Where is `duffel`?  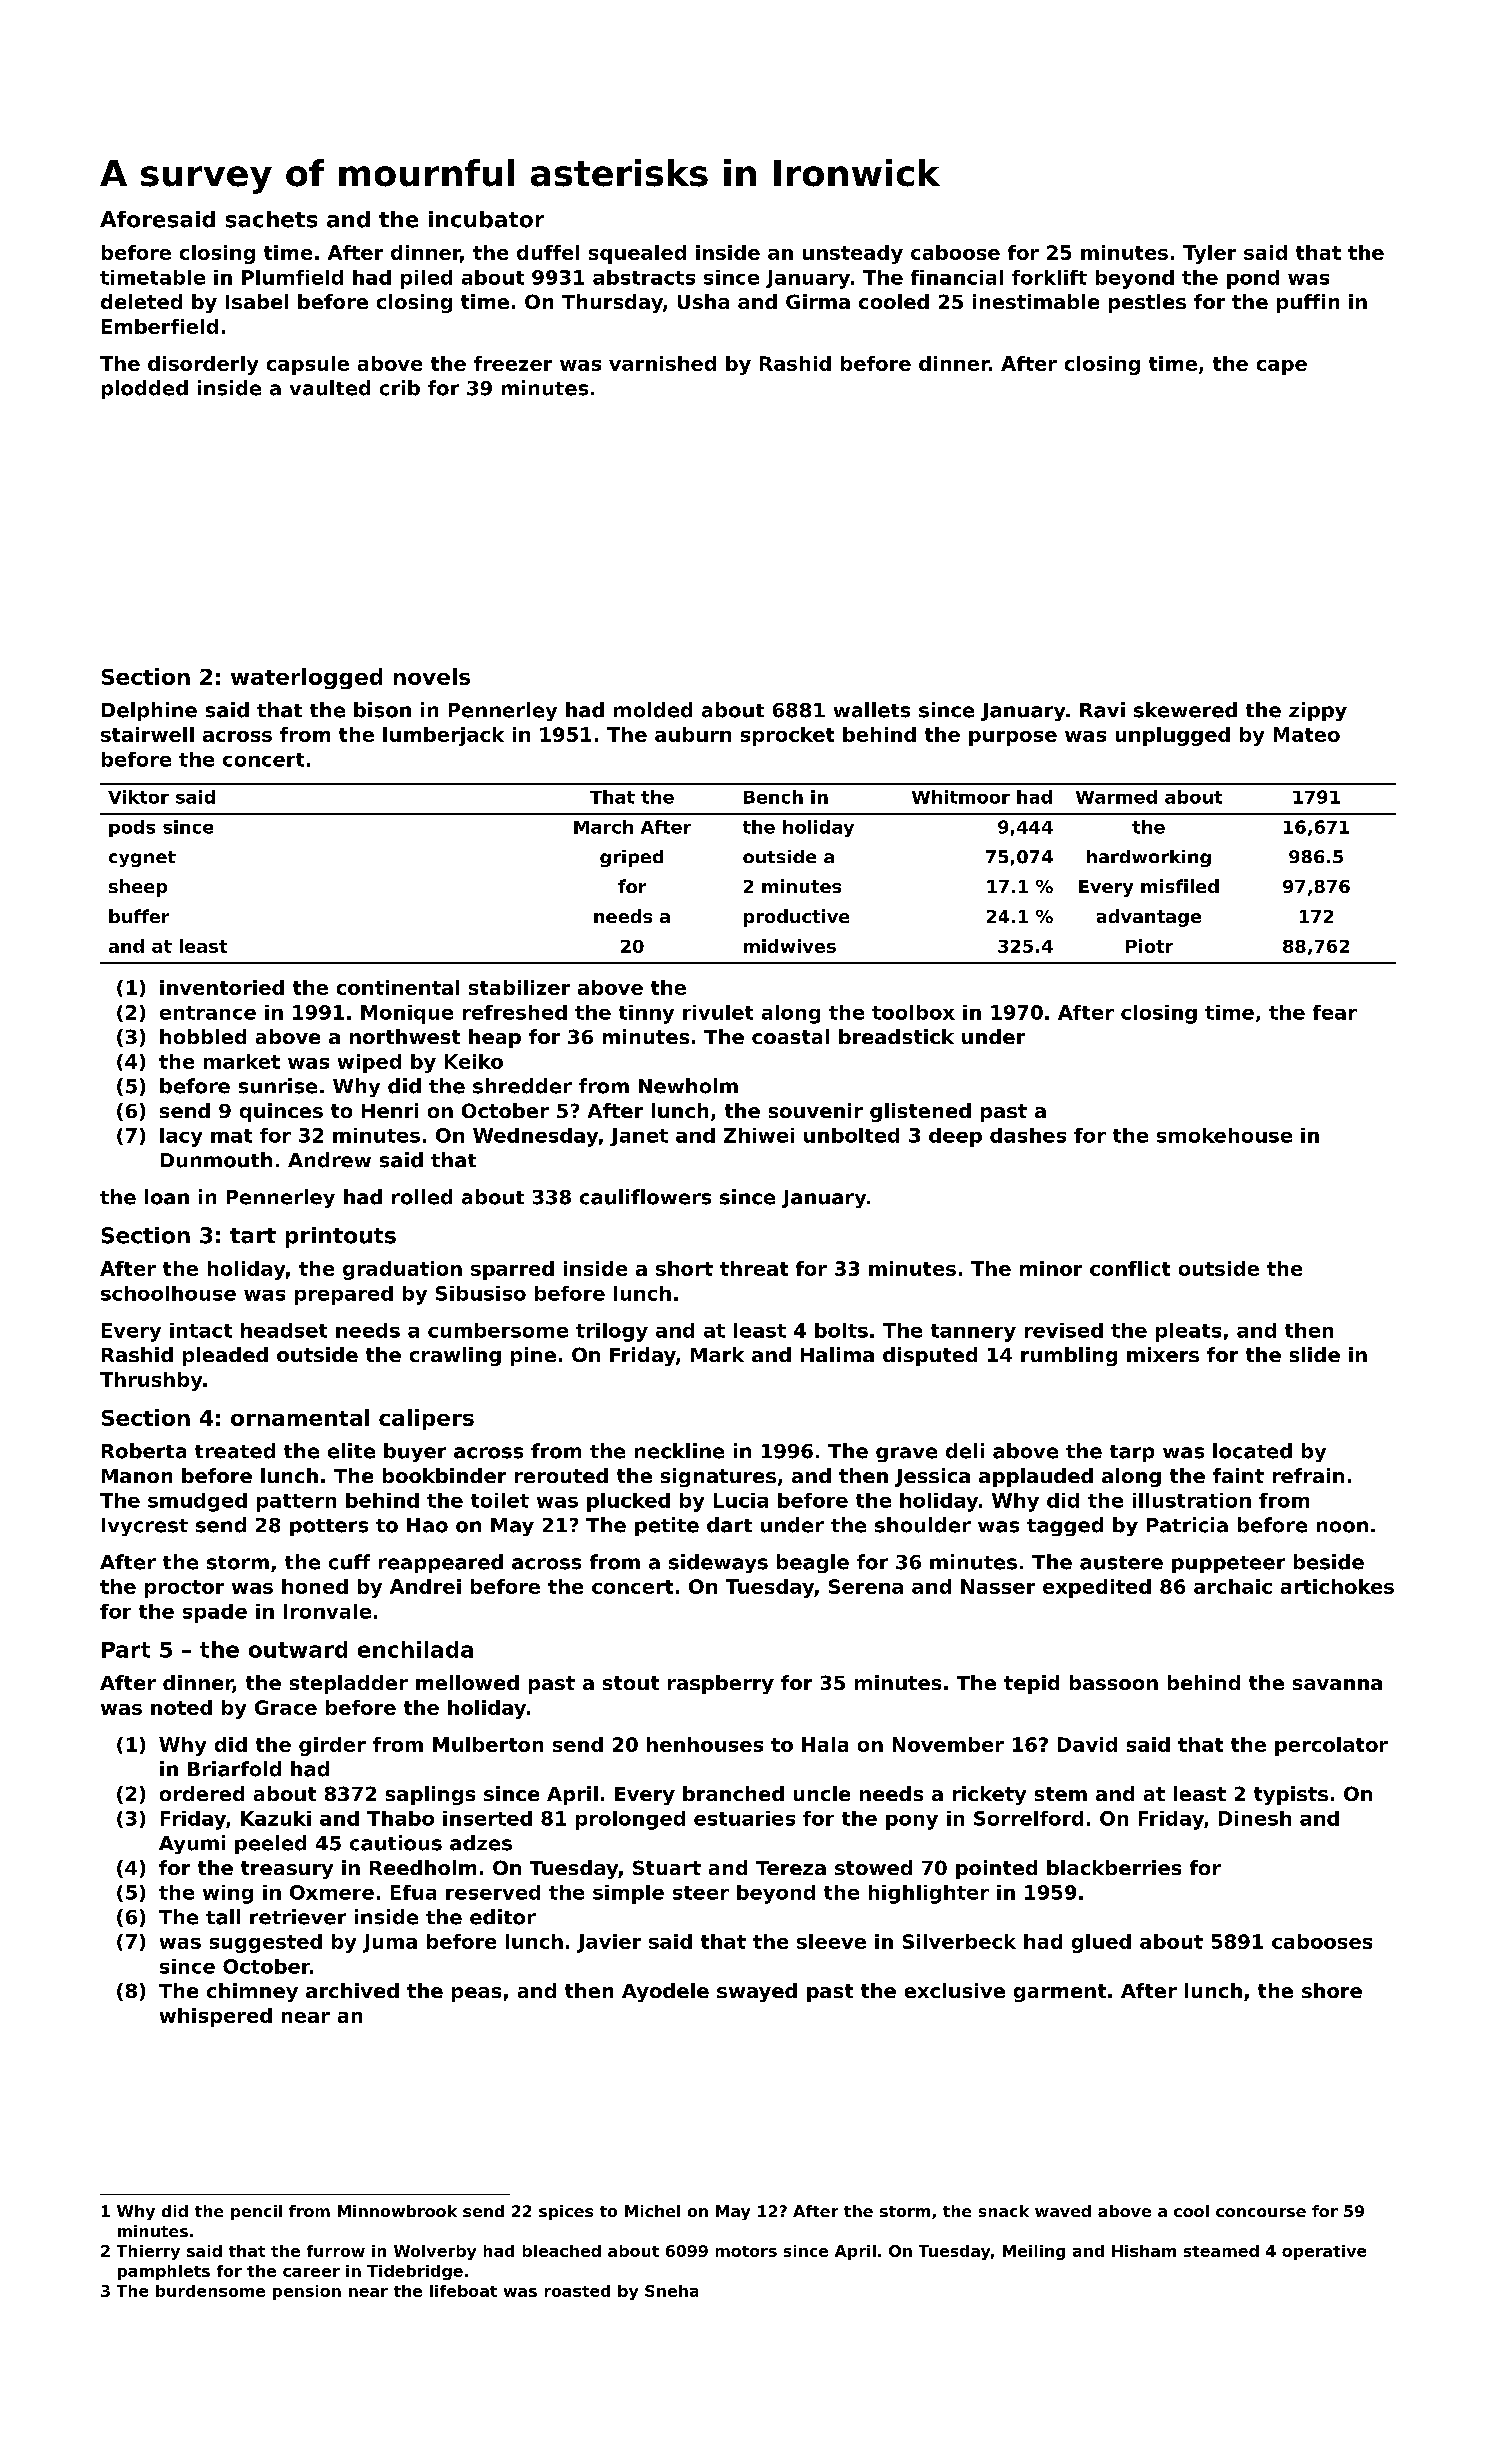
duffel is located at coordinates (548, 252).
